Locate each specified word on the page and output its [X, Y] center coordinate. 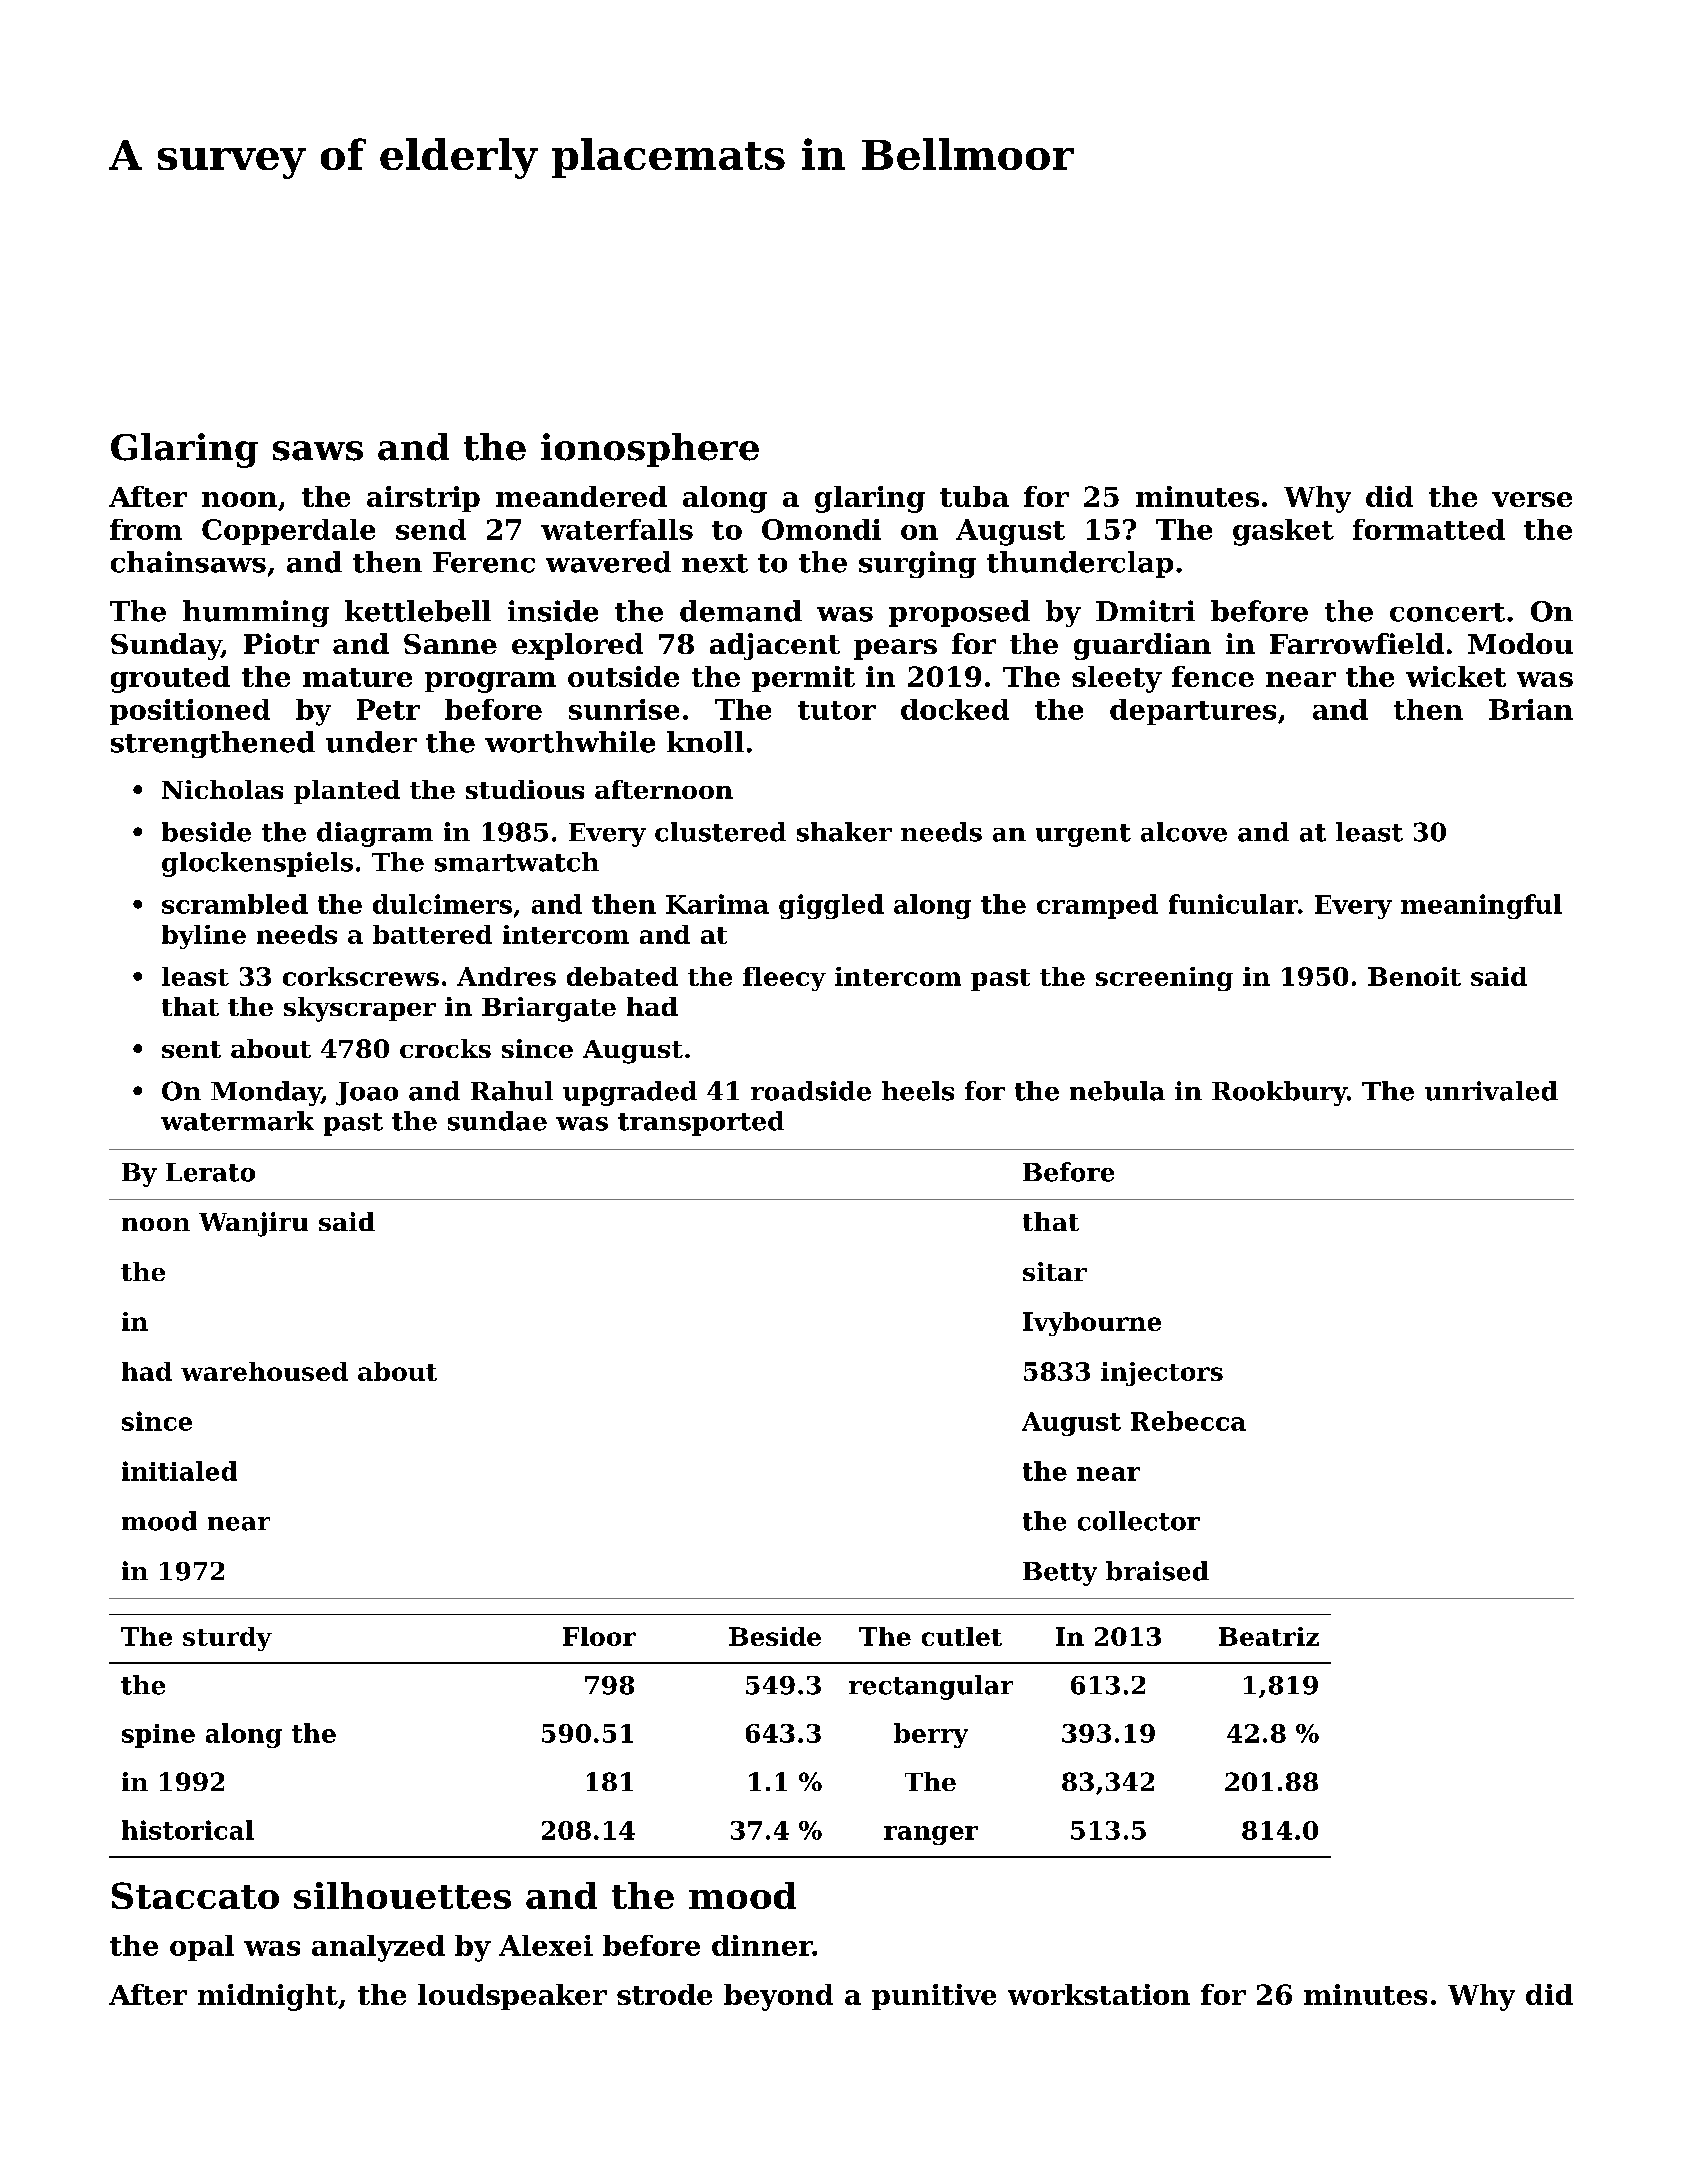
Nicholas [222, 789]
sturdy [227, 1639]
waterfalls [617, 529]
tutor [837, 710]
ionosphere [650, 450]
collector [1139, 1521]
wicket [1456, 676]
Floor [599, 1636]
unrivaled [1491, 1091]
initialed [179, 1471]
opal [202, 1948]
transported [701, 1123]
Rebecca [1188, 1421]
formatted [1429, 529]
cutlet [962, 1636]
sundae [497, 1121]
